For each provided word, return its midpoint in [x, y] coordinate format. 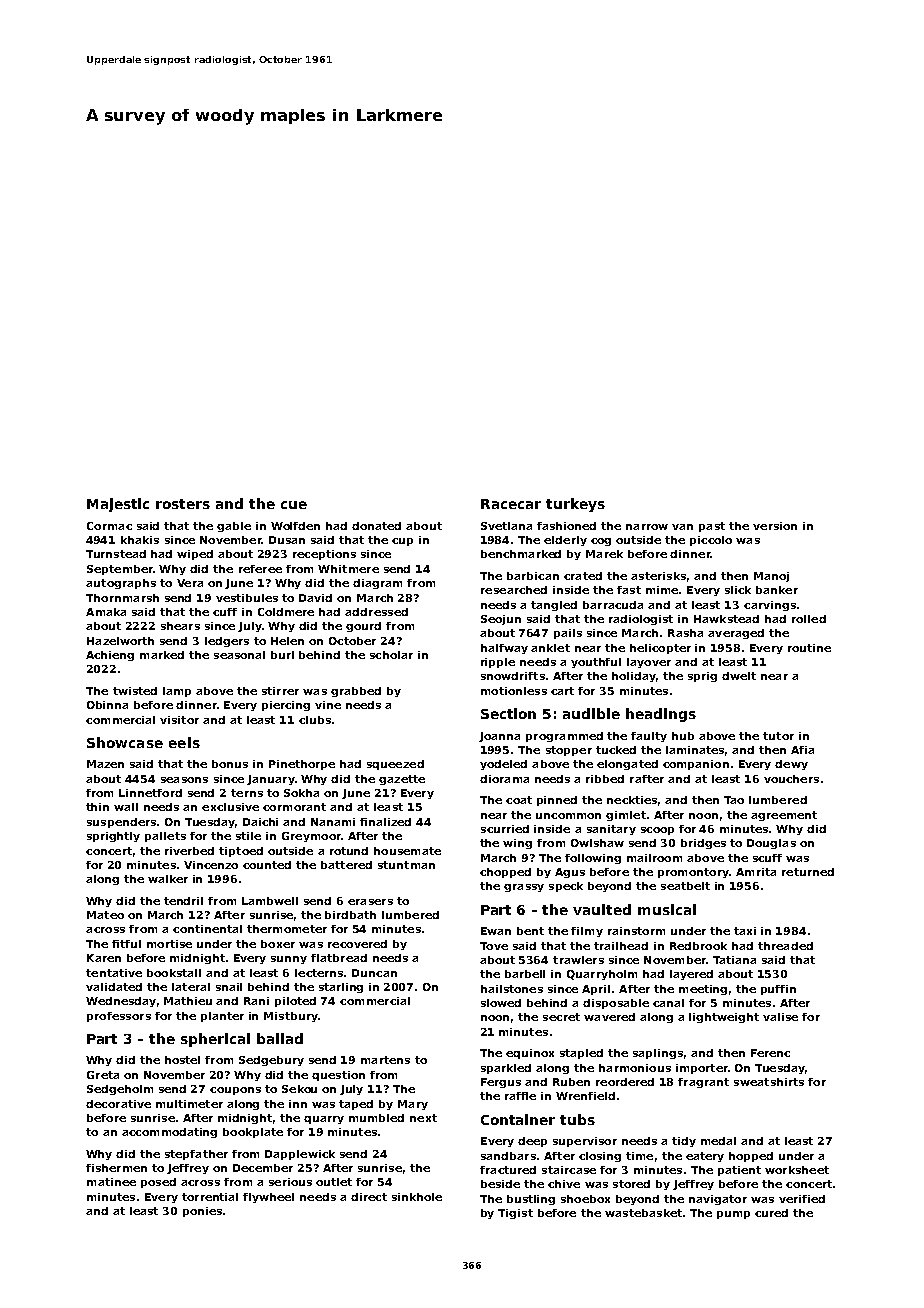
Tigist [515, 1214]
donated [376, 526]
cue [294, 505]
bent [530, 931]
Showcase [125, 742]
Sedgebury [271, 1061]
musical [667, 909]
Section [508, 713]
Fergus [501, 1083]
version [775, 526]
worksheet [797, 1170]
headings [661, 715]
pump [733, 1215]
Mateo [105, 915]
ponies [202, 1212]
